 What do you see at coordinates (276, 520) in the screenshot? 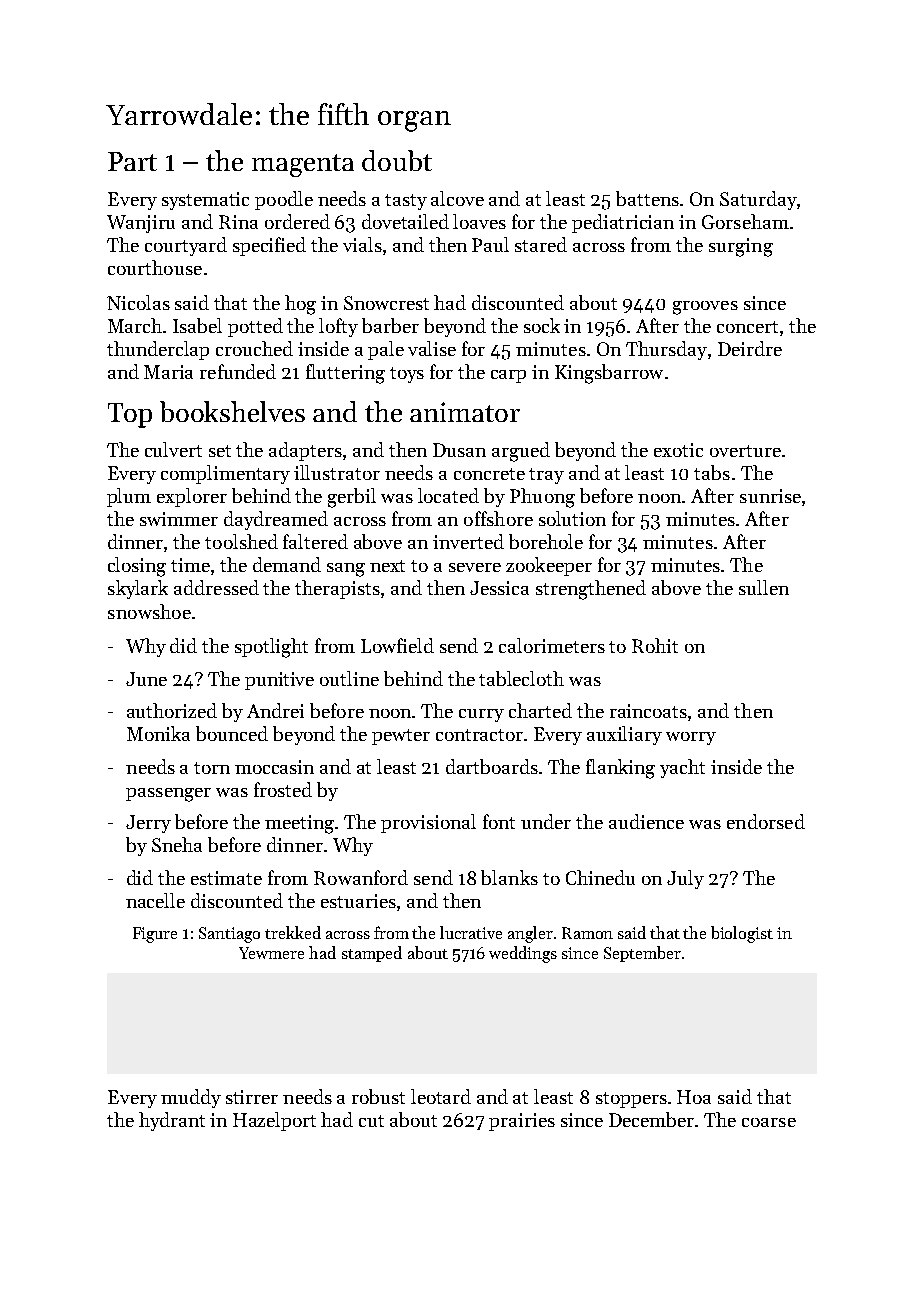
I see `daydreamed` at bounding box center [276, 520].
